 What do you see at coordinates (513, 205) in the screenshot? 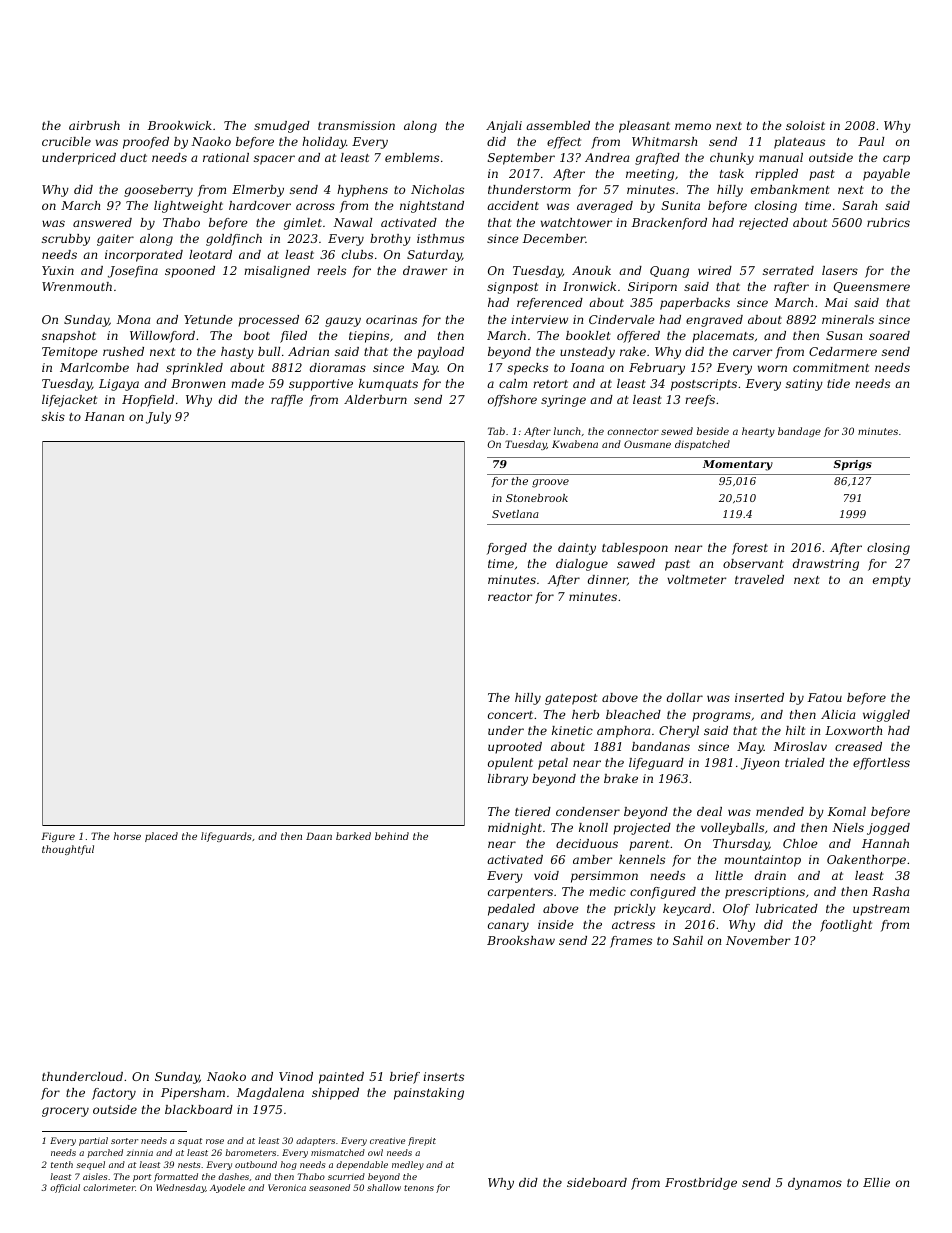
I see `accident` at bounding box center [513, 205].
